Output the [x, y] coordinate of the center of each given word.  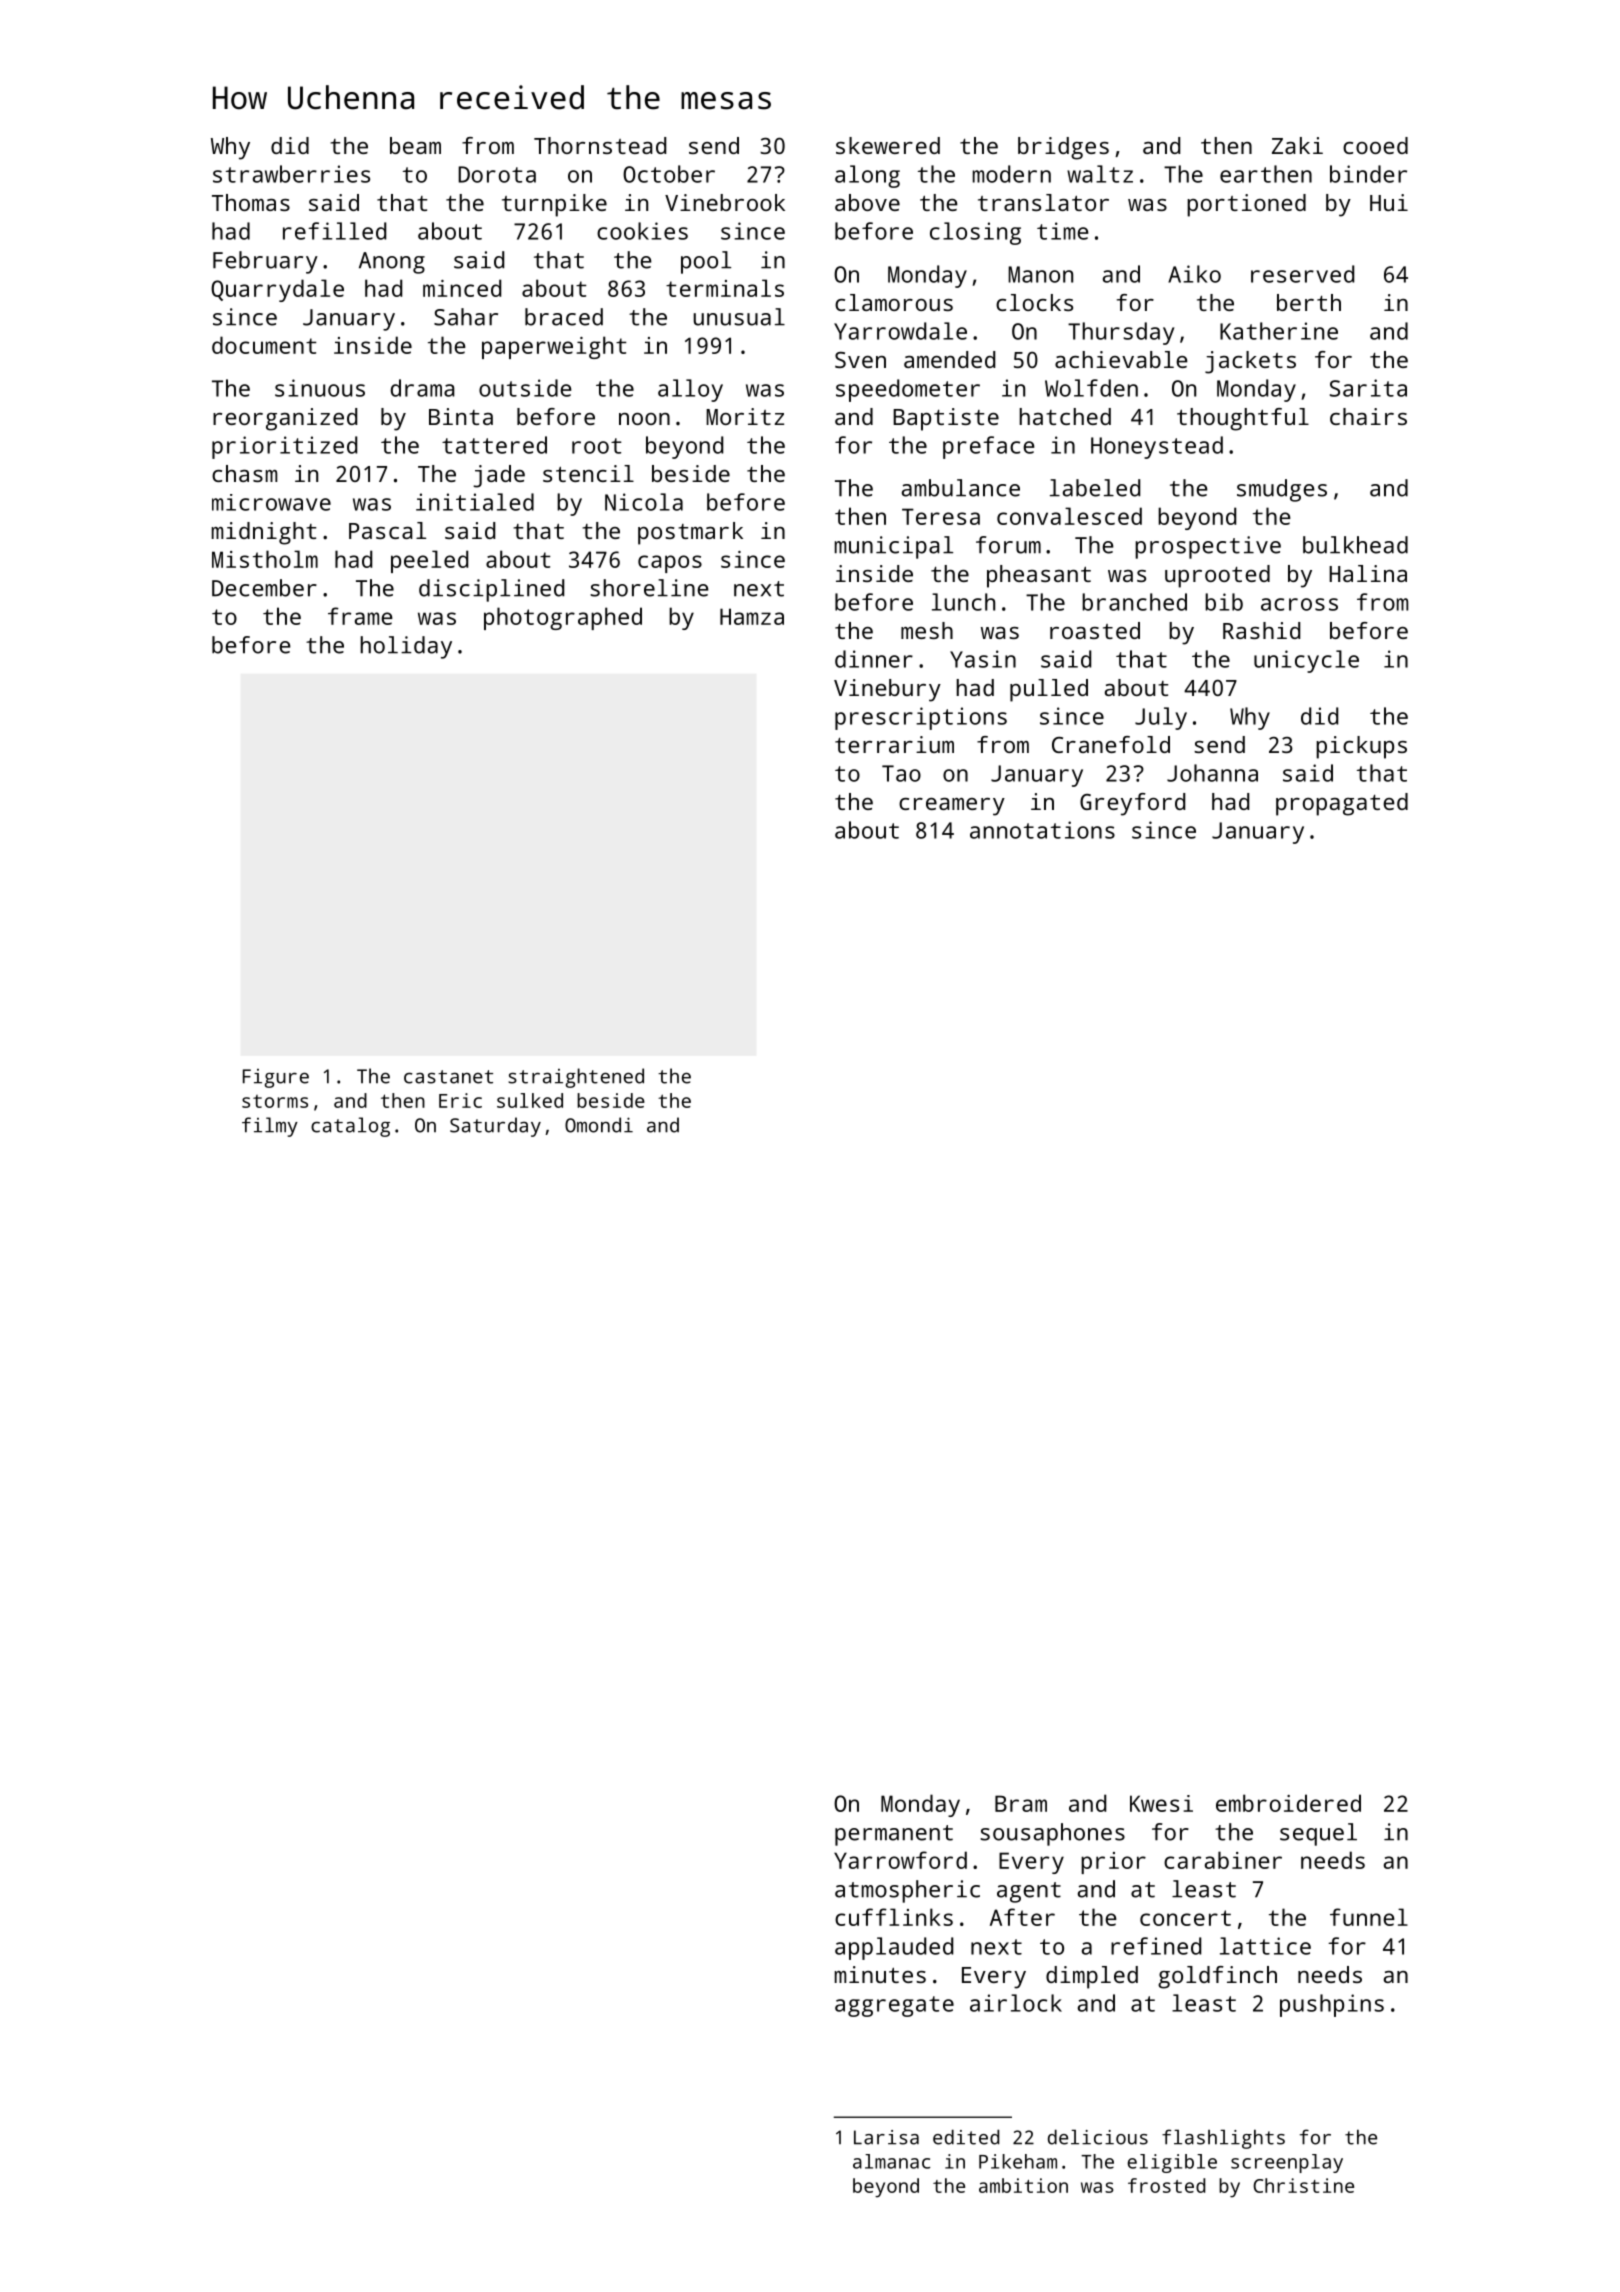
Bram [1021, 1803]
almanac [891, 2161]
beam [415, 145]
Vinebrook [725, 202]
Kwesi [1161, 1803]
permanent [894, 1835]
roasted [1095, 630]
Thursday [1121, 333]
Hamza [752, 616]
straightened [576, 1078]
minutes [880, 1974]
